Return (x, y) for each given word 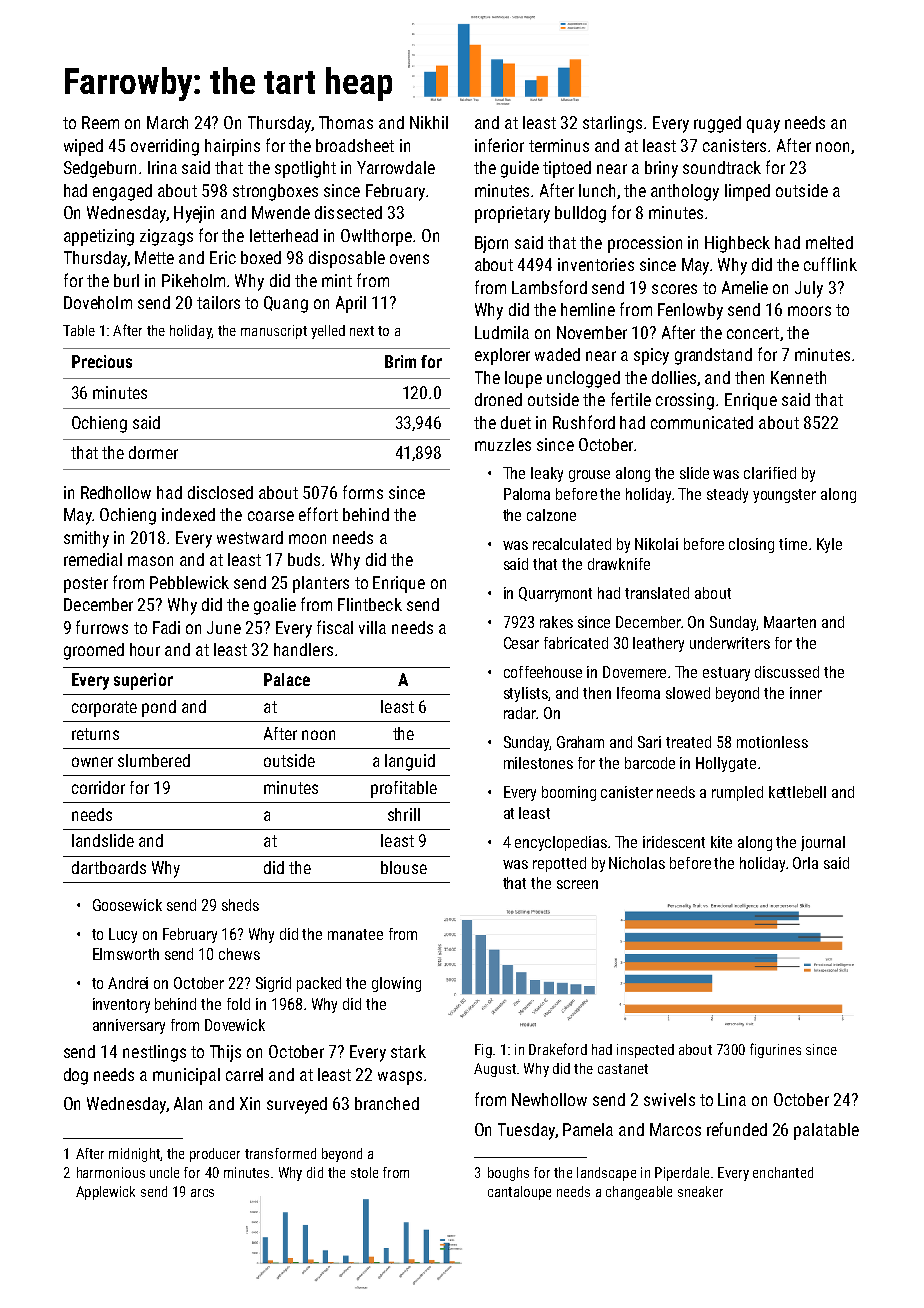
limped (747, 192)
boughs (508, 1174)
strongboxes (275, 192)
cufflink (830, 264)
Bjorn (491, 244)
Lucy (123, 935)
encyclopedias (561, 843)
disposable (347, 259)
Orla (805, 863)
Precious (102, 361)
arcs (202, 1193)
